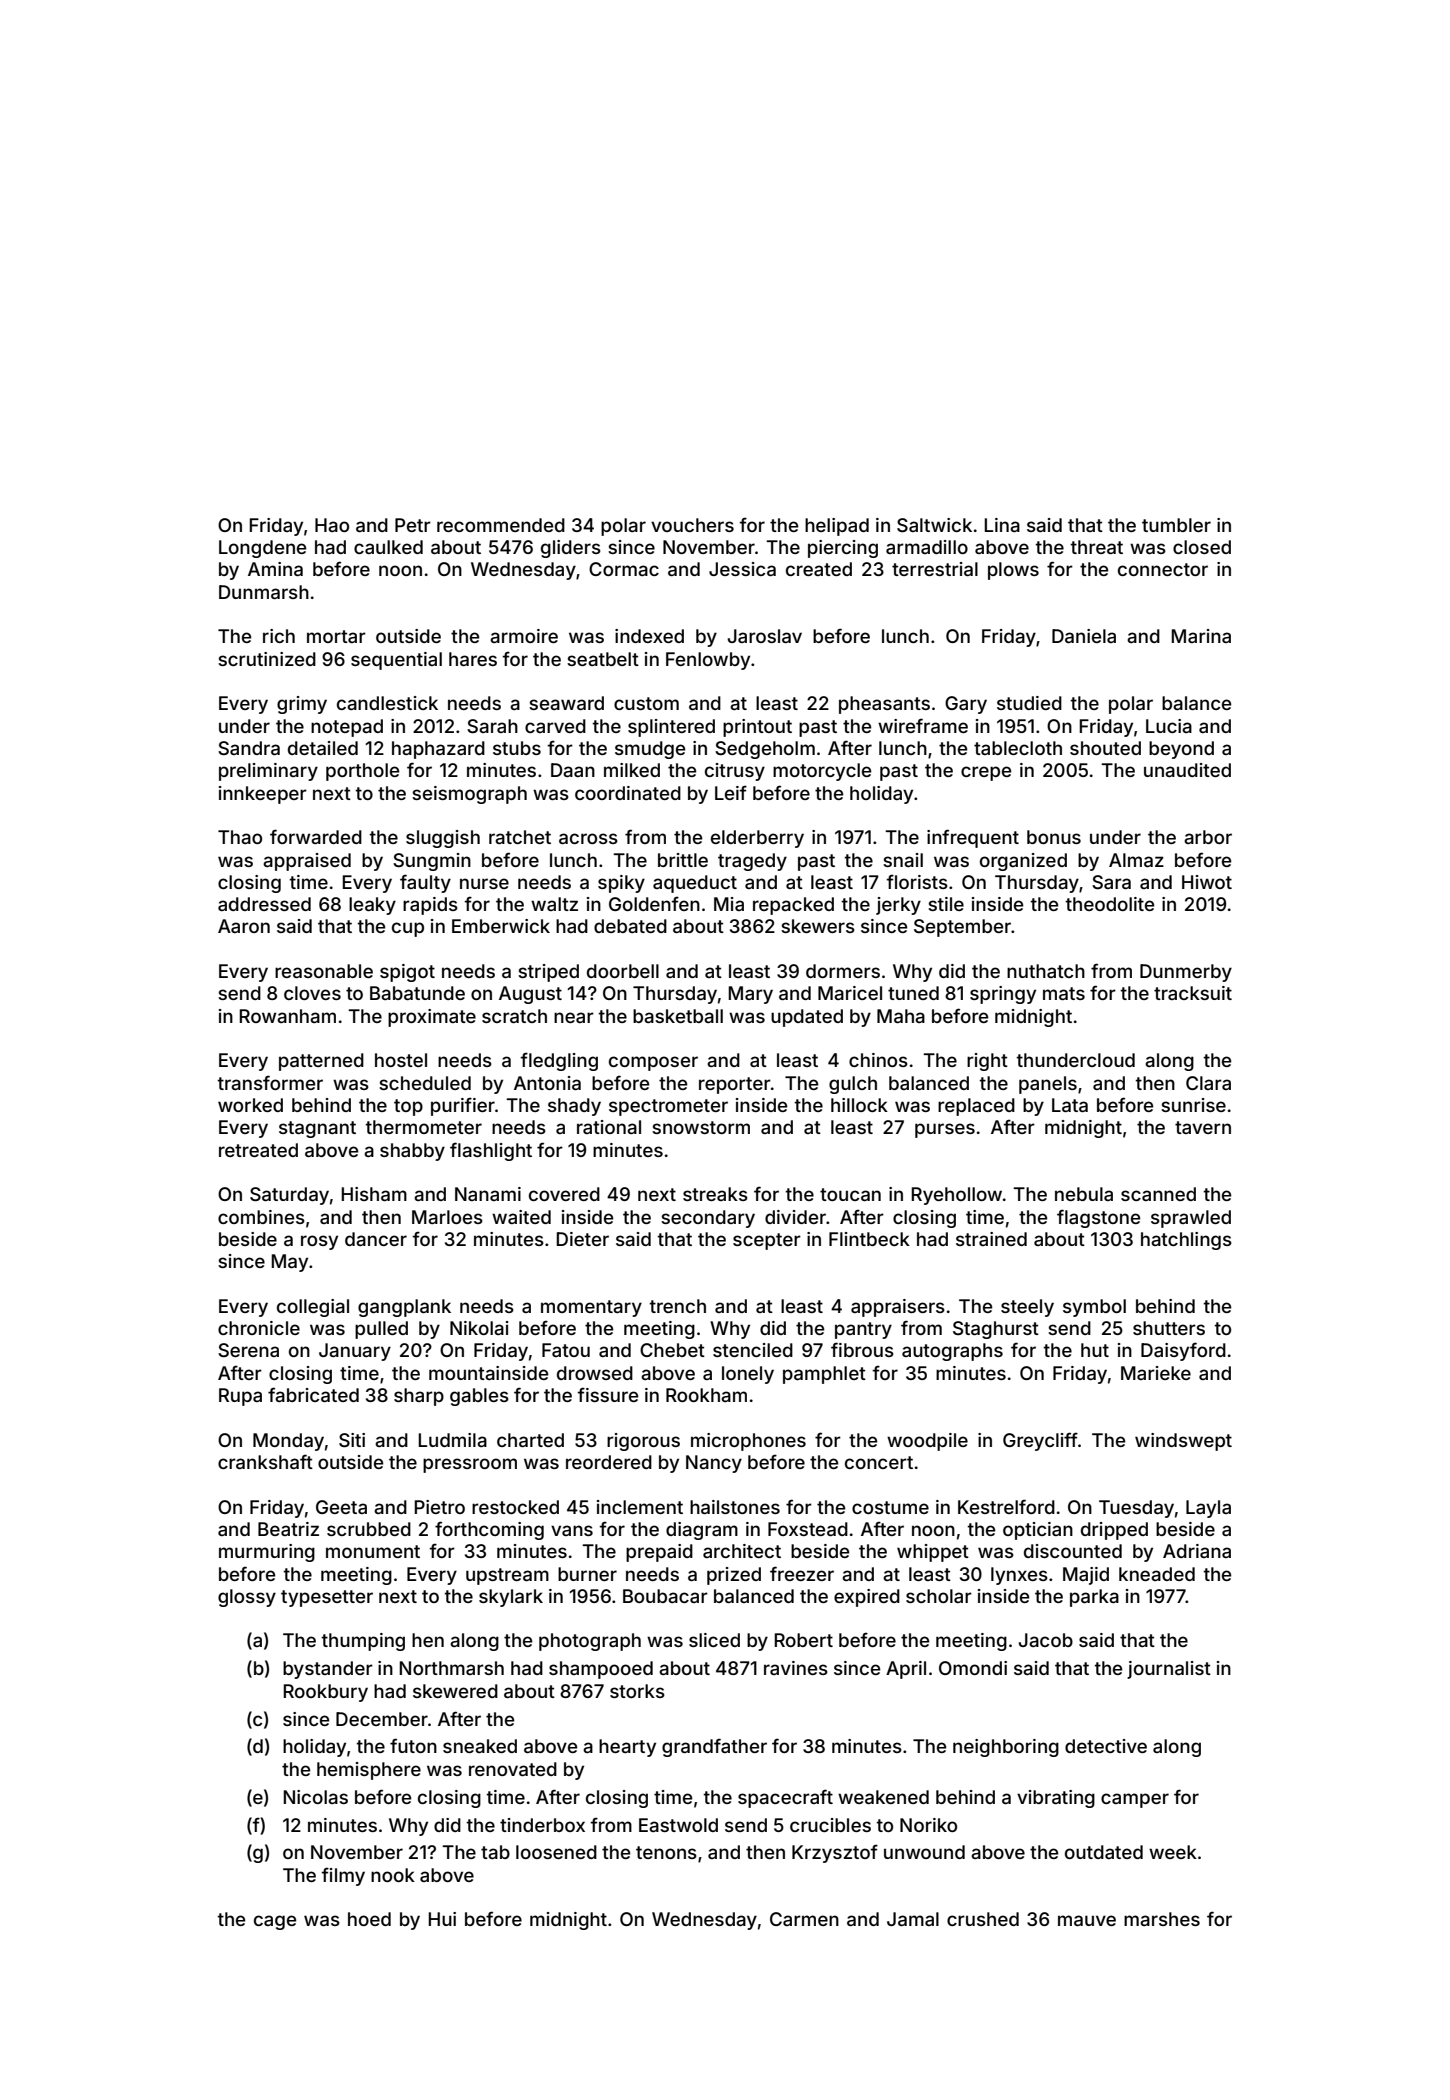 The height and width of the document is (2100, 1450). Describe the element at coordinates (259, 1328) in the document. I see `chronicle` at that location.
